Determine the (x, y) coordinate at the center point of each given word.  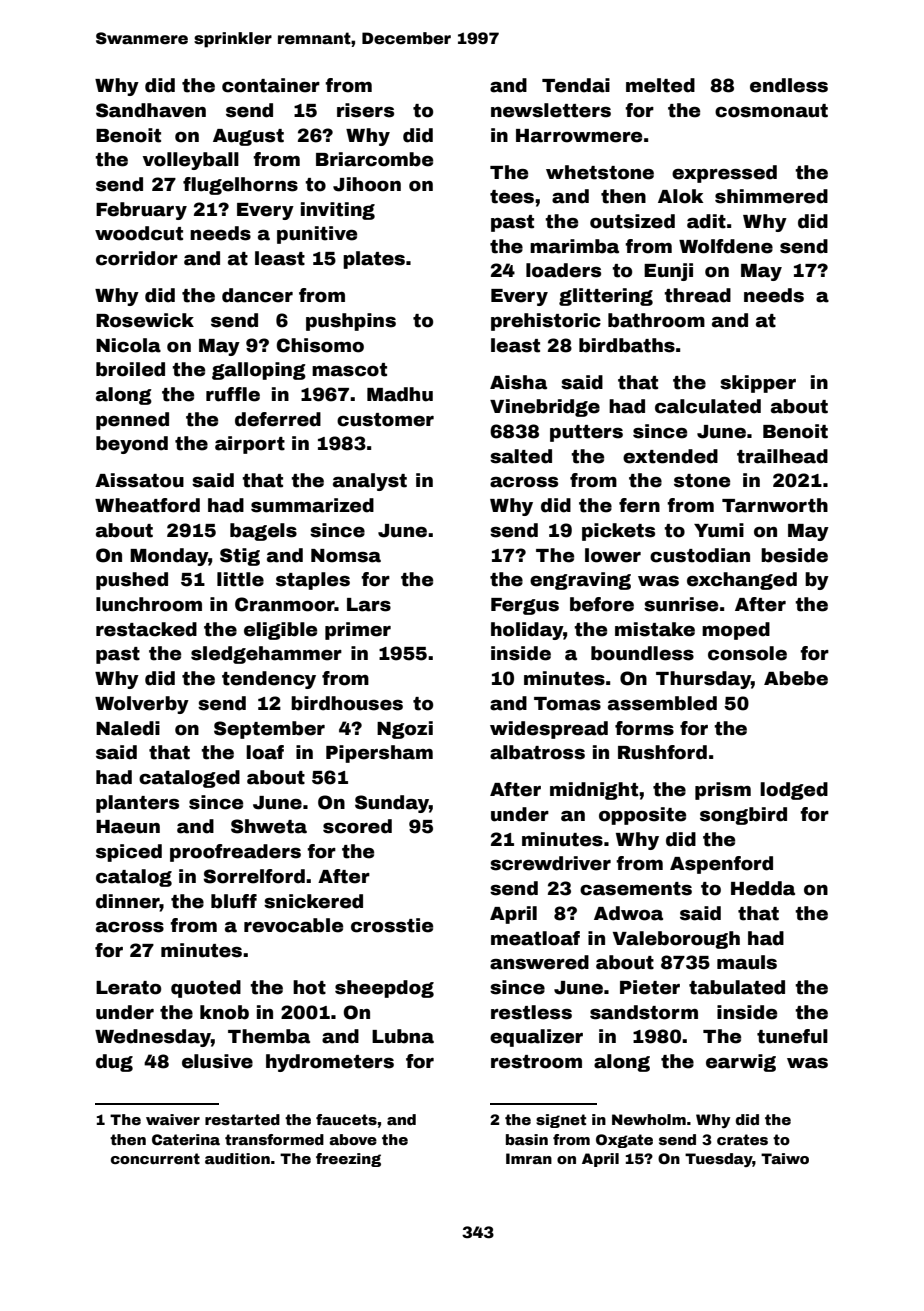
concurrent (155, 1158)
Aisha (518, 382)
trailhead (782, 456)
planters (137, 804)
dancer (257, 295)
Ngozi (405, 730)
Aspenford (721, 865)
